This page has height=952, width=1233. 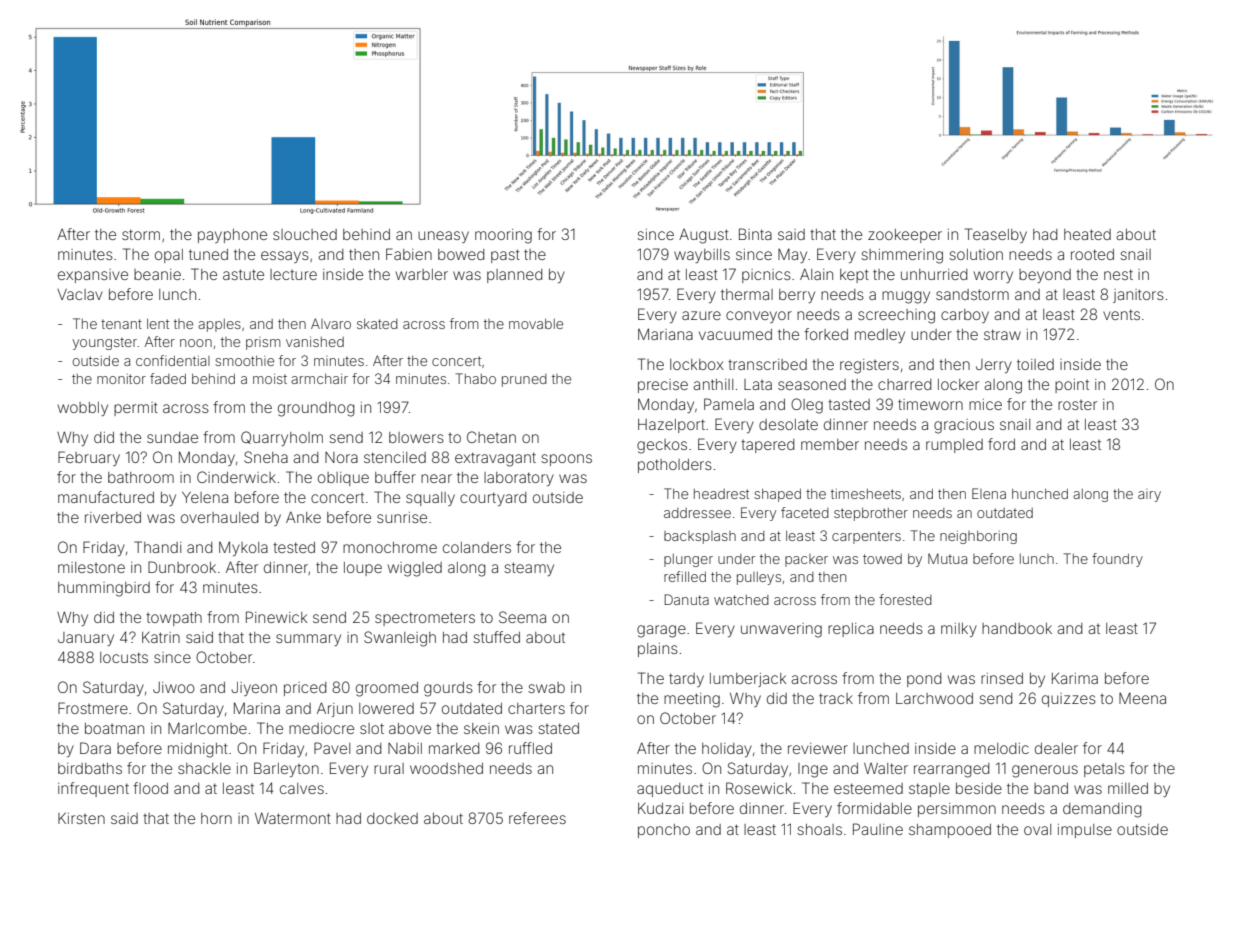 What do you see at coordinates (959, 630) in the page?
I see `milky` at bounding box center [959, 630].
